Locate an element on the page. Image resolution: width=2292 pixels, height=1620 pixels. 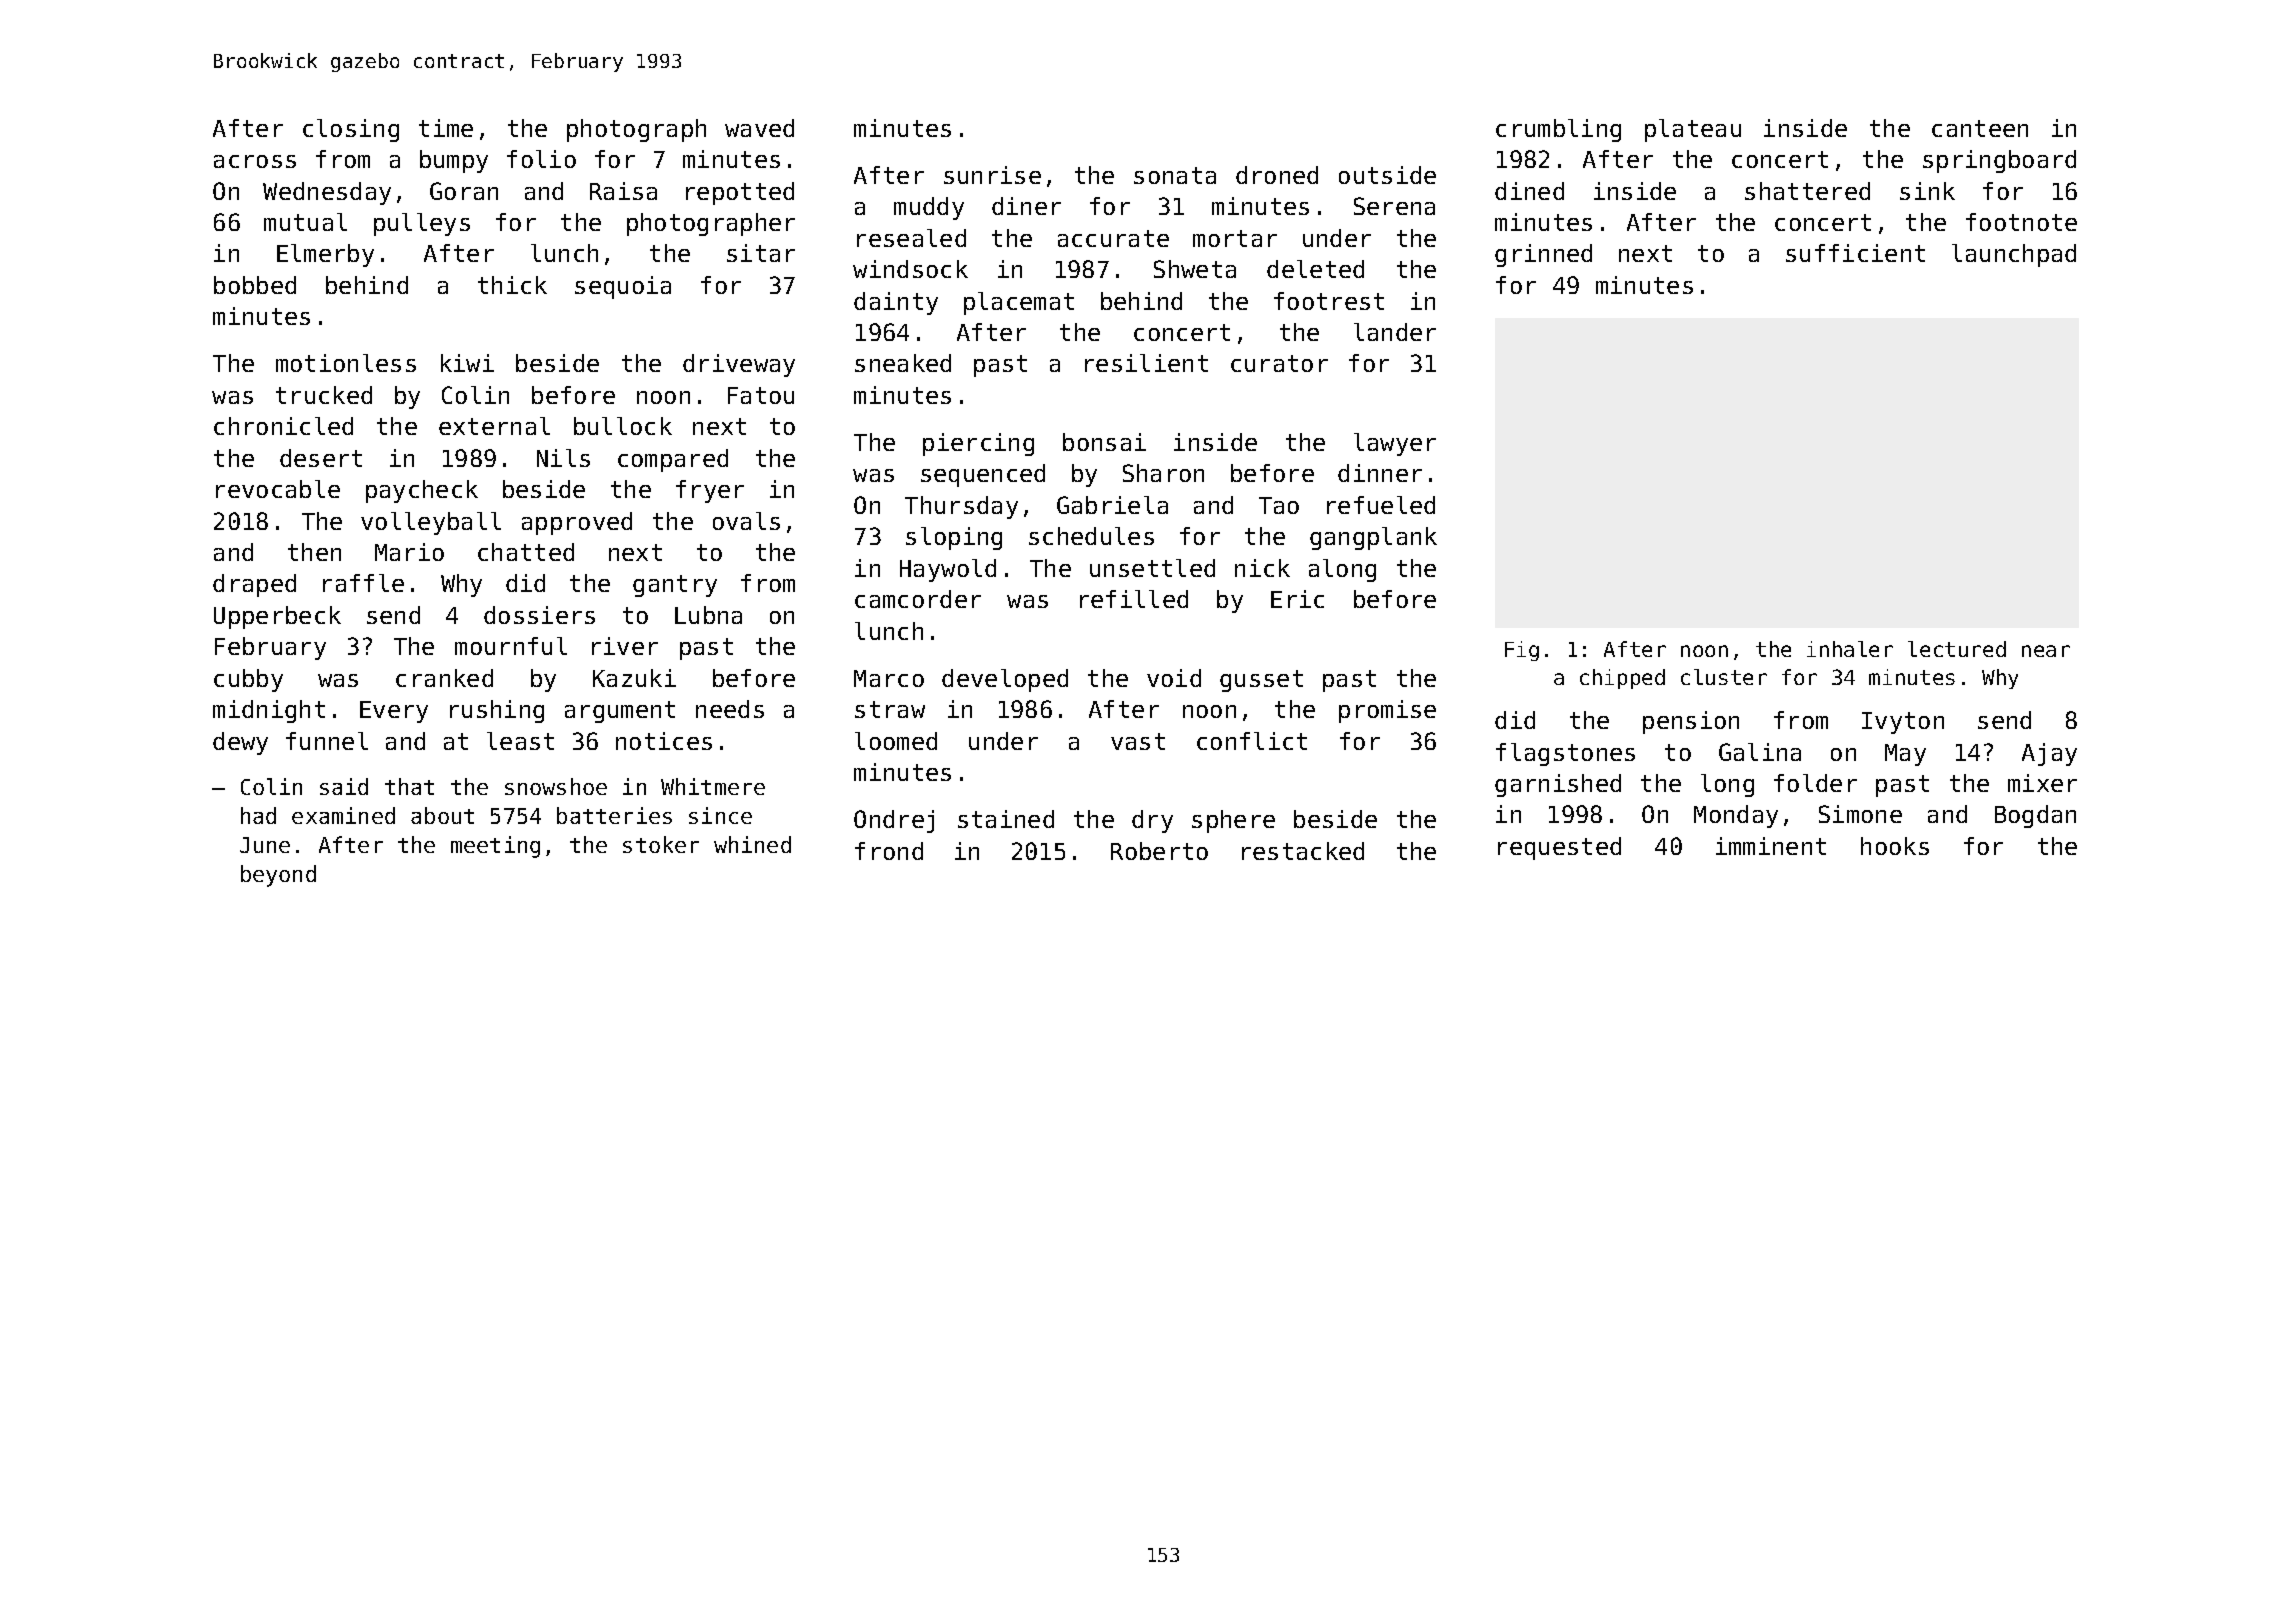
sloping is located at coordinates (954, 538).
